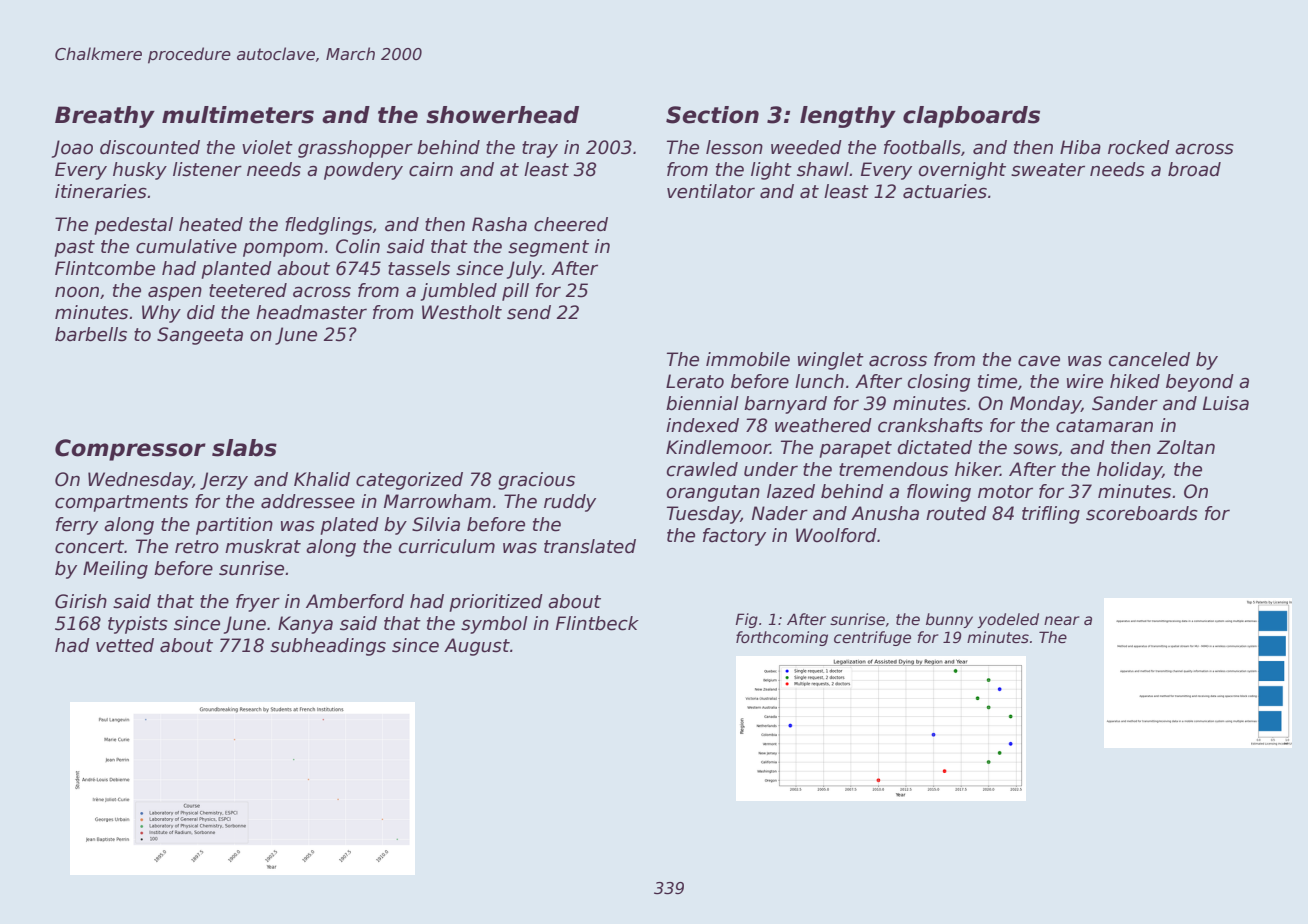 This screenshot has height=924, width=1308. What do you see at coordinates (1080, 147) in the screenshot?
I see `Hiba` at bounding box center [1080, 147].
